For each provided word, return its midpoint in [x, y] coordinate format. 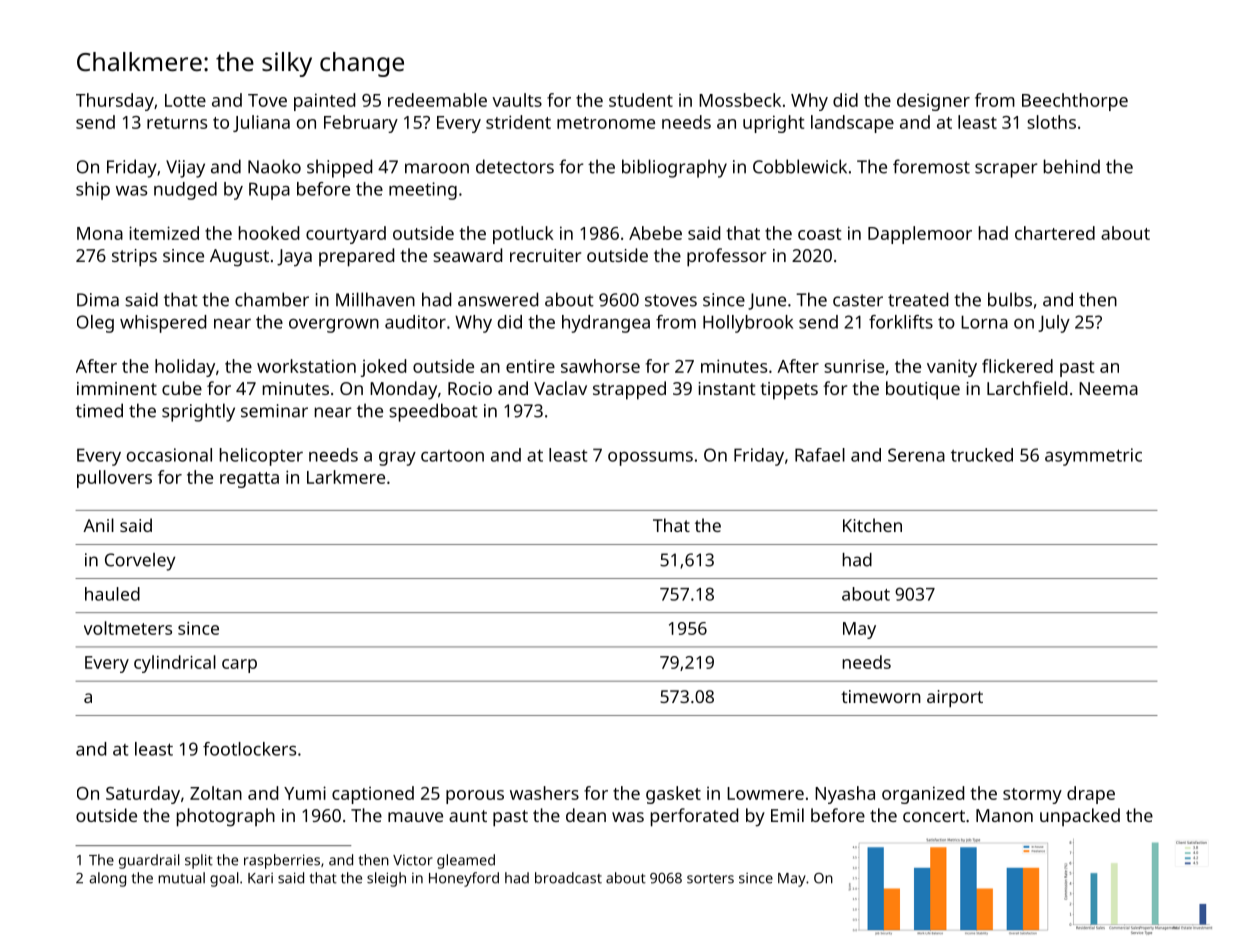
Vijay [185, 169]
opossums [650, 459]
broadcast [568, 878]
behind [1072, 166]
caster [858, 300]
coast [819, 234]
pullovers [114, 479]
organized [923, 795]
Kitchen [872, 525]
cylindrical [175, 664]
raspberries [282, 861]
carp [239, 666]
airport [955, 699]
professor [726, 257]
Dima [98, 300]
